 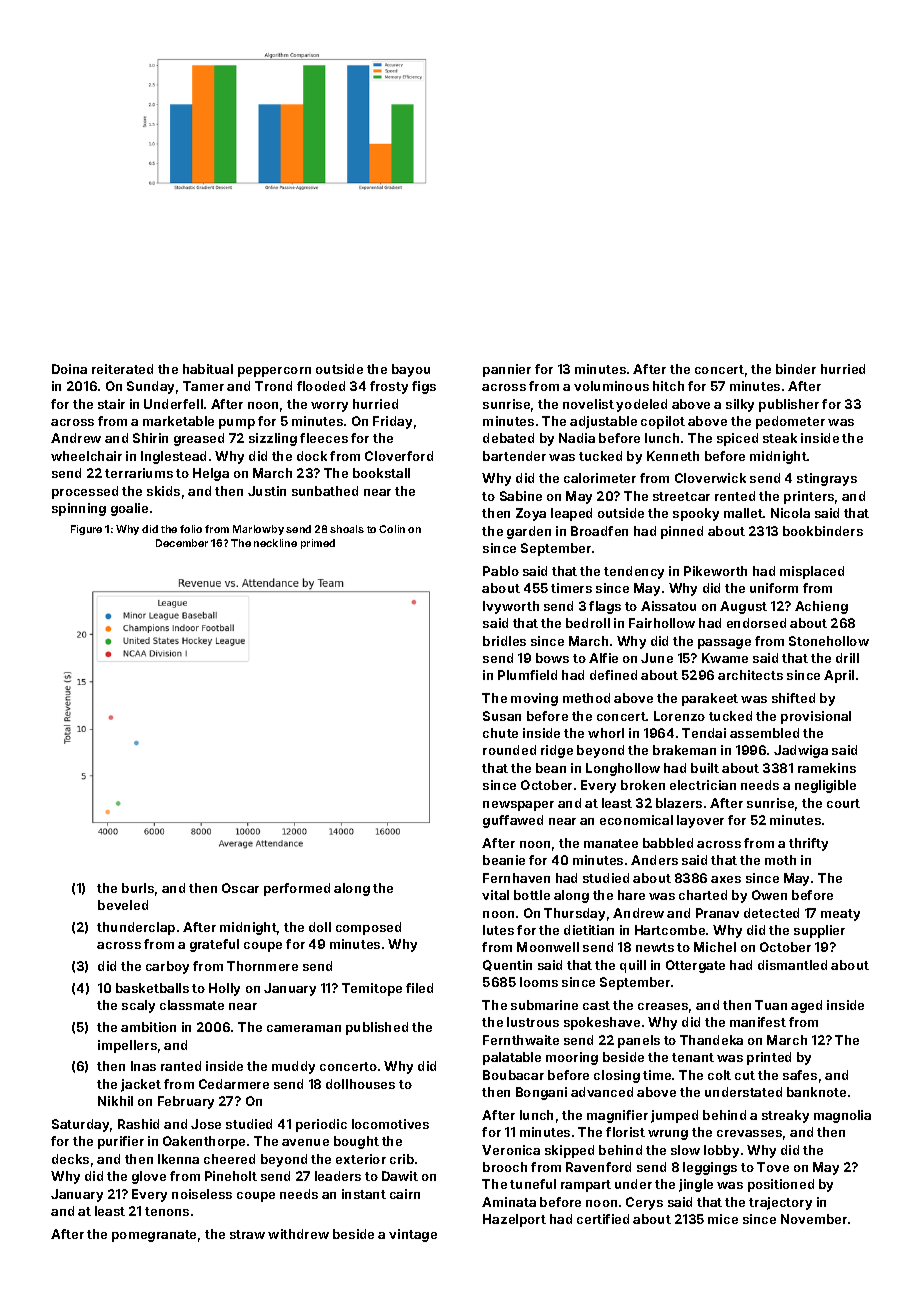 I want to click on dismantled, so click(x=792, y=965).
